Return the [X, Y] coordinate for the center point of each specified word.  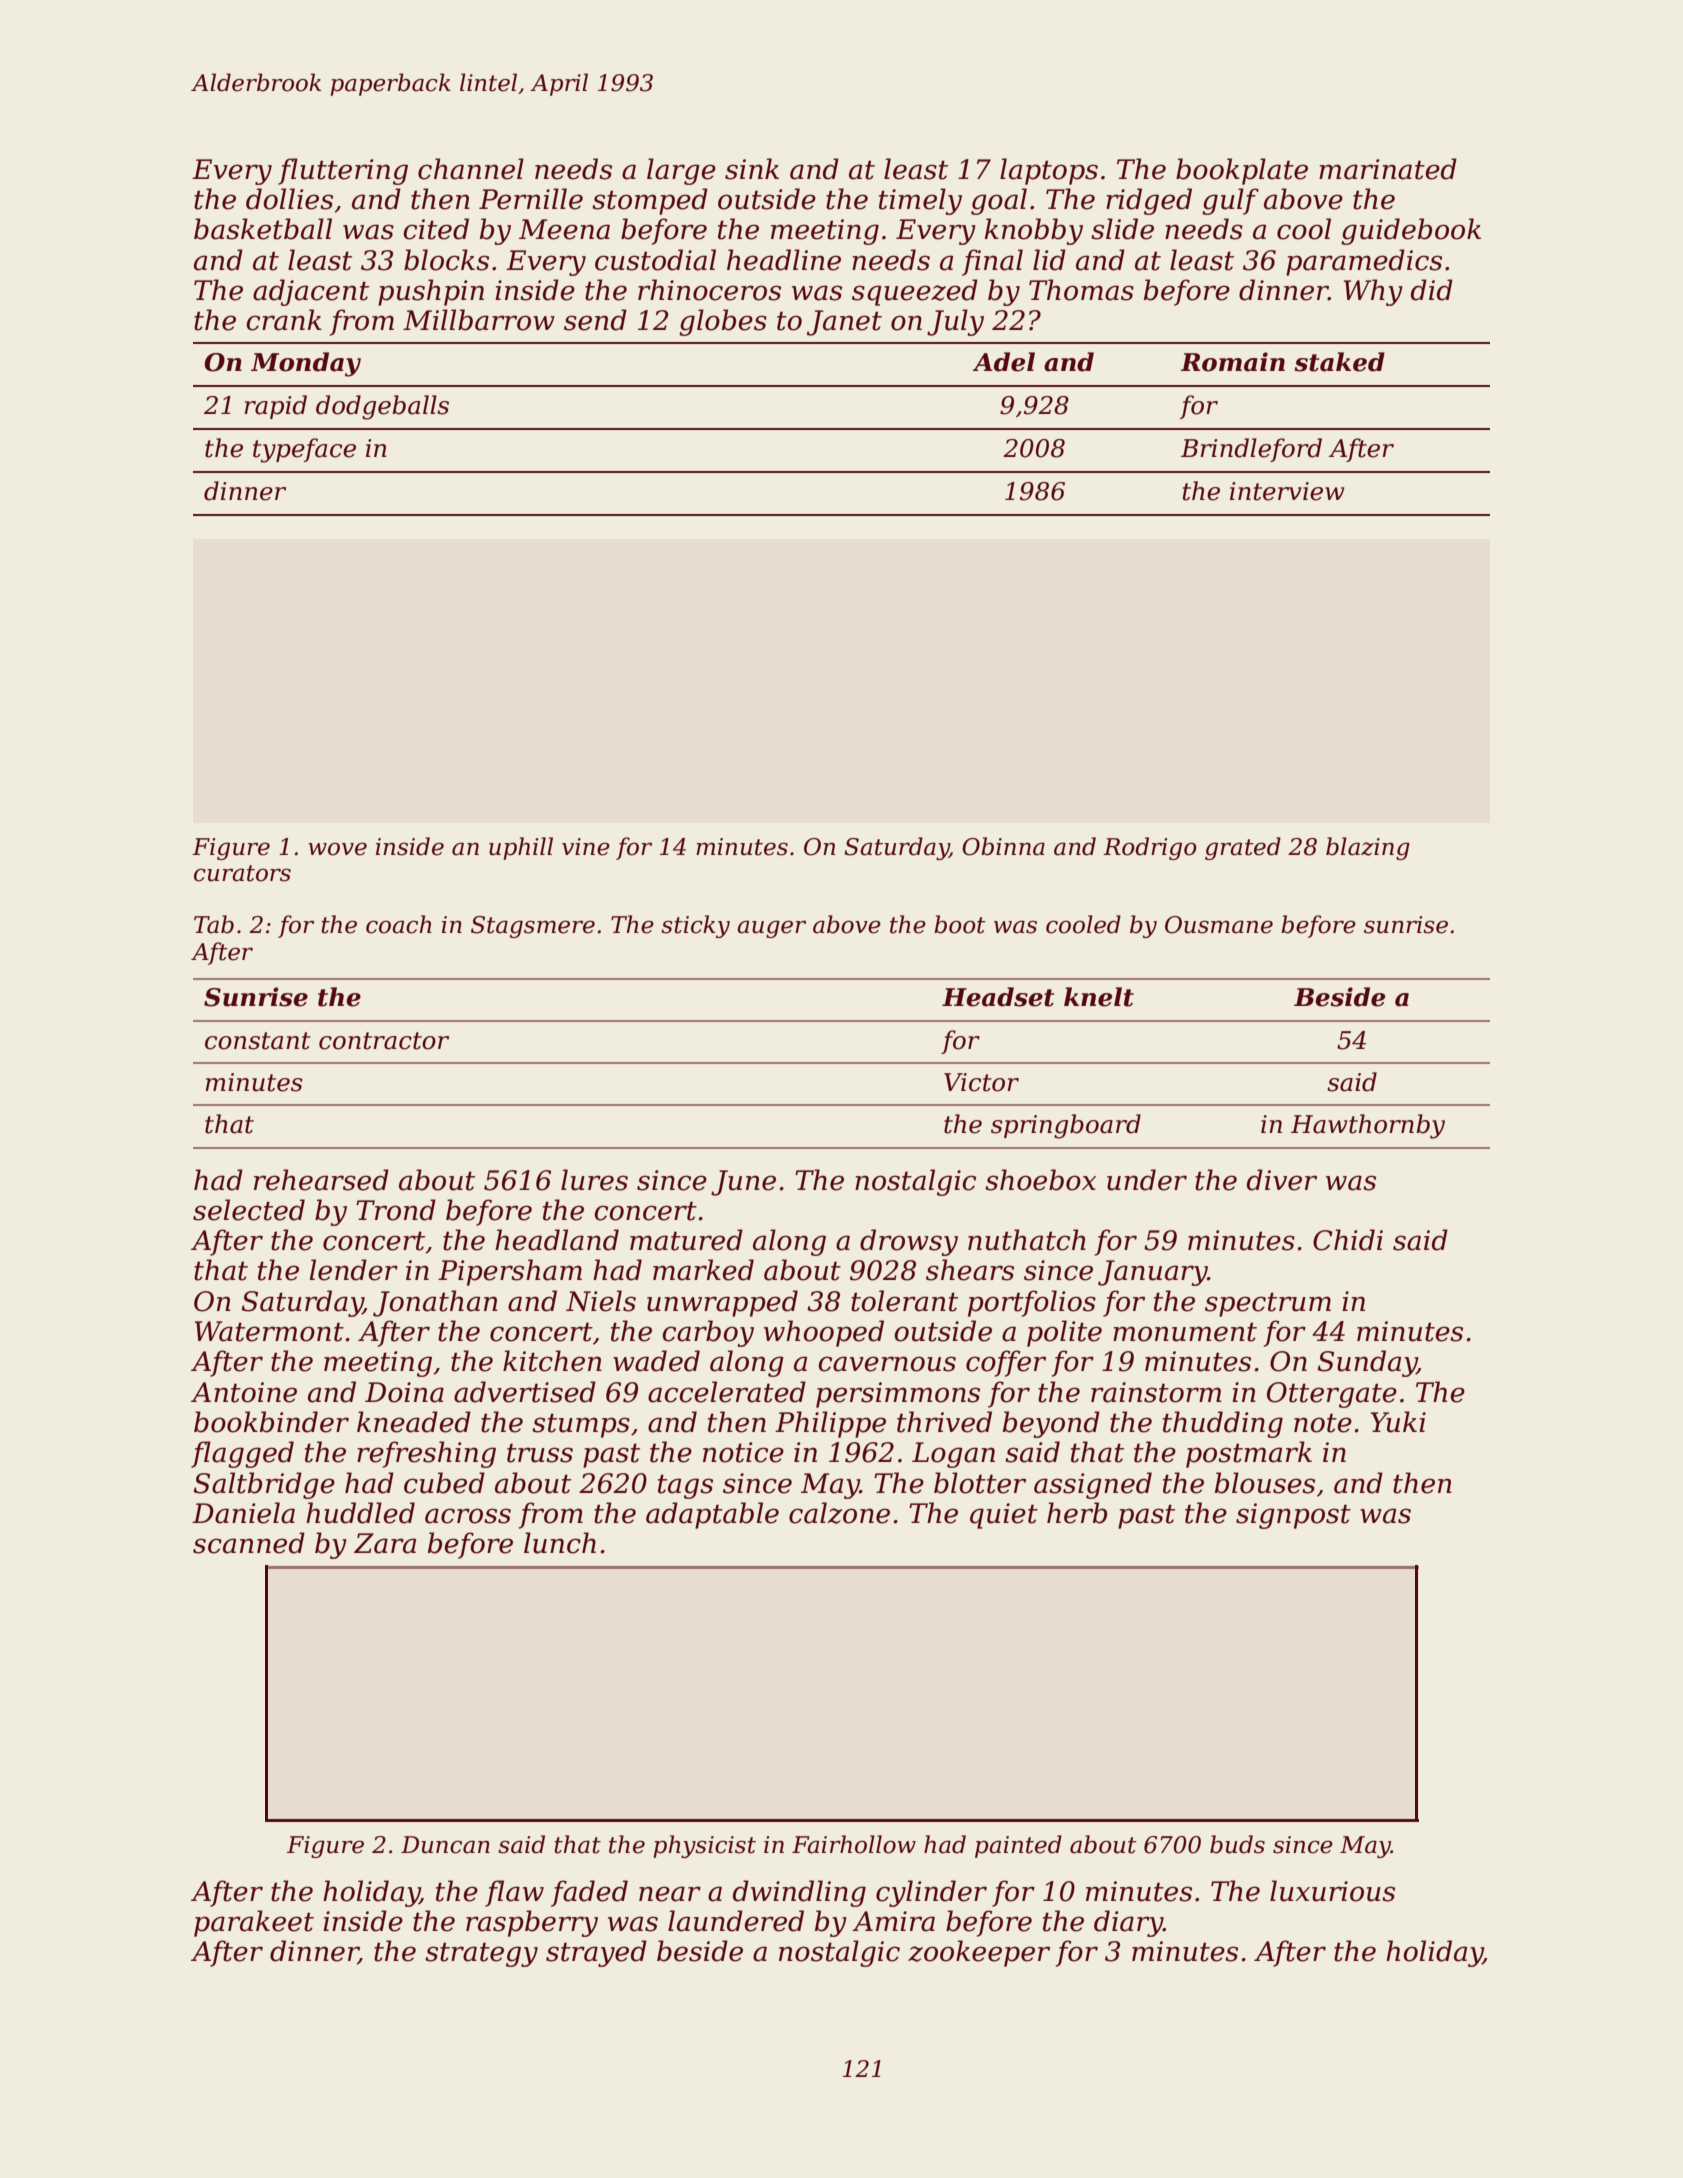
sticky [695, 926]
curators [242, 873]
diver [1282, 1180]
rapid [275, 407]
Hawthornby [1368, 1126]
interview [1287, 491]
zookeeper [979, 1953]
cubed [444, 1483]
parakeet [254, 1923]
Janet [844, 323]
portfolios [1032, 1303]
